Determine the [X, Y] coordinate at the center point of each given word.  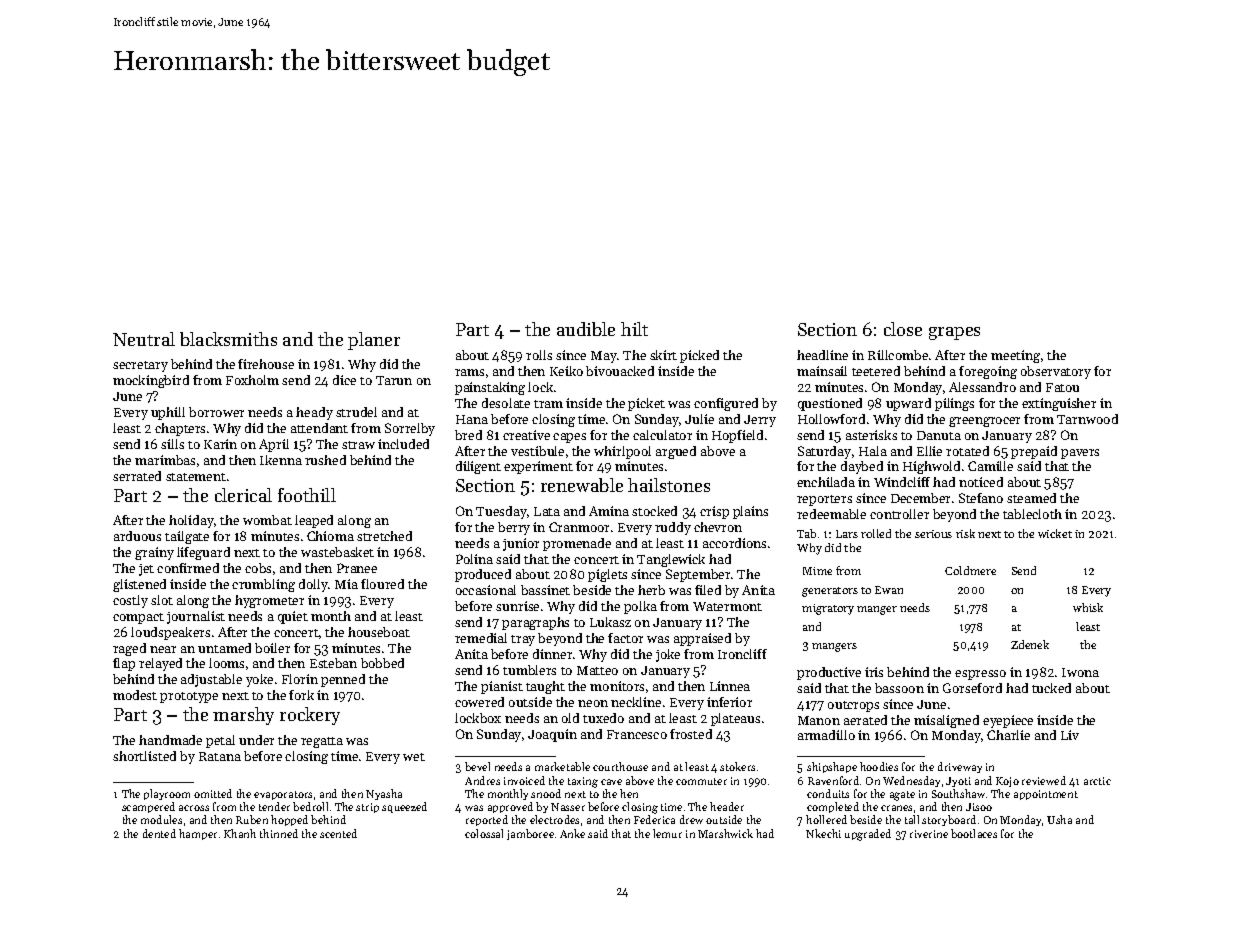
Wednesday [911, 781]
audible [586, 329]
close [903, 329]
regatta [322, 742]
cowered [479, 702]
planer [374, 341]
